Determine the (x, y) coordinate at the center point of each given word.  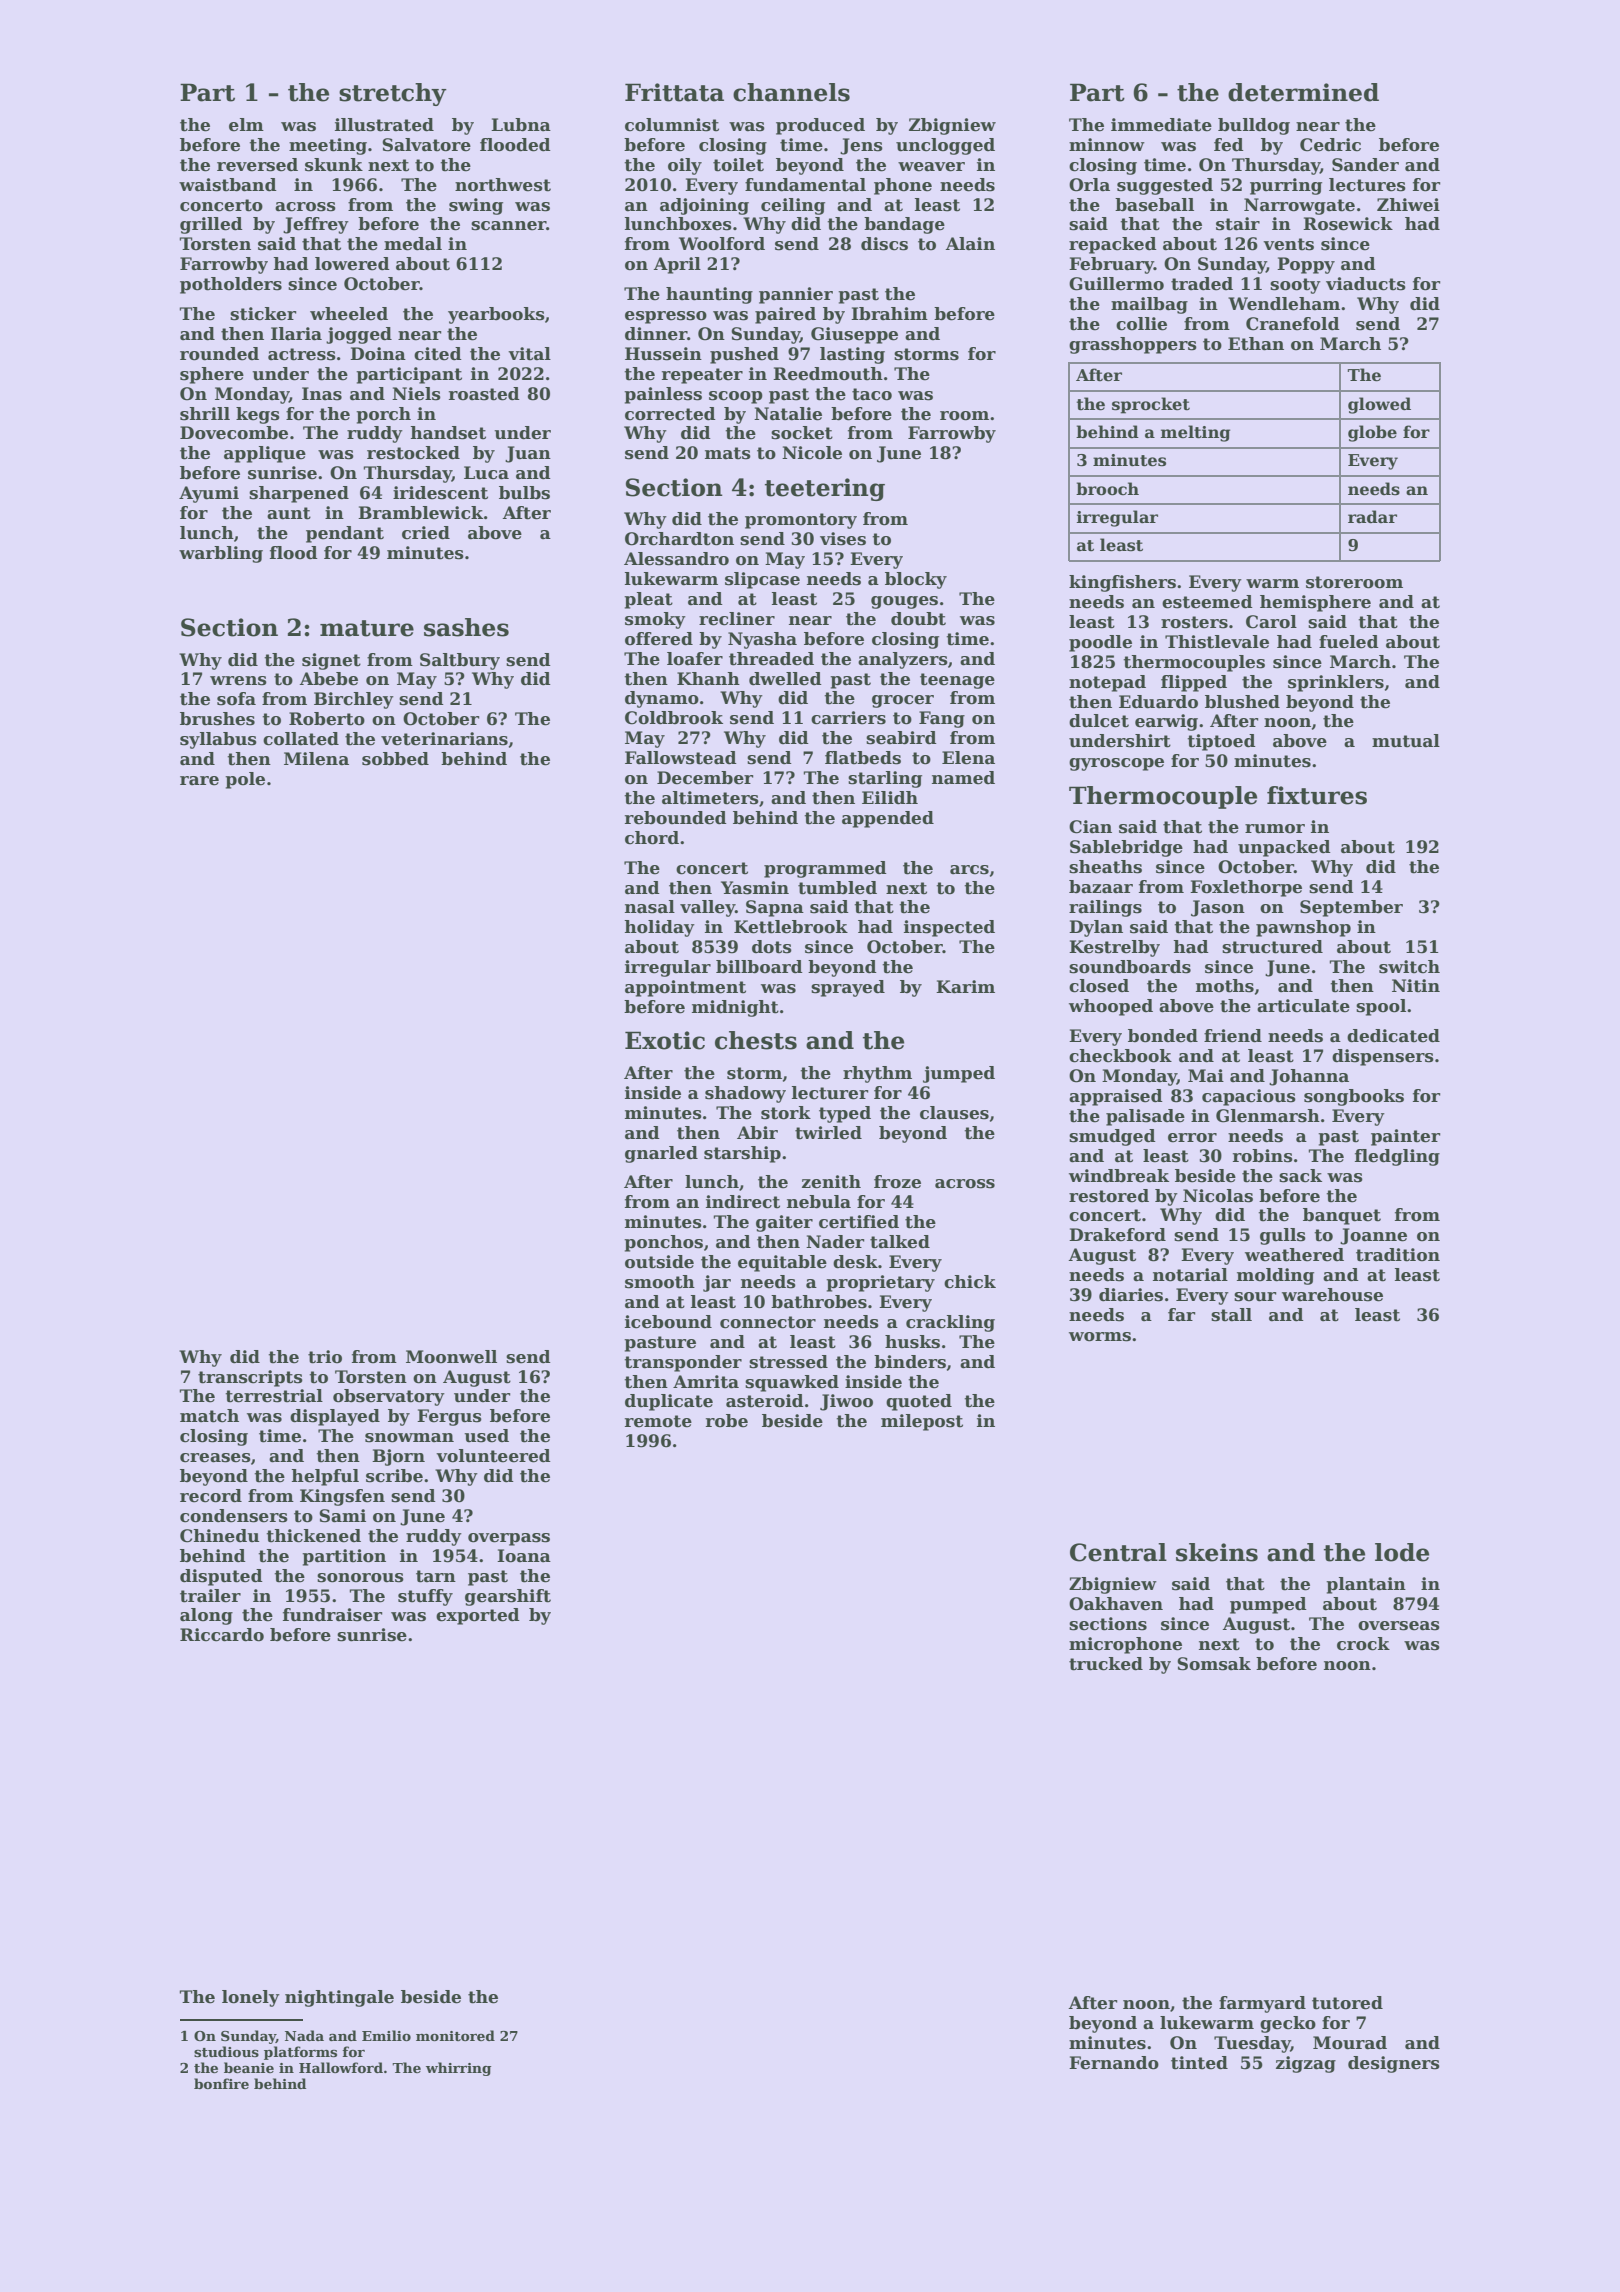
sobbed (395, 759)
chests (756, 1040)
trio (325, 1357)
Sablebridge (1126, 848)
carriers (848, 718)
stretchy (393, 94)
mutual (1406, 741)
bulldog (1254, 126)
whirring (458, 2069)
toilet (738, 165)
